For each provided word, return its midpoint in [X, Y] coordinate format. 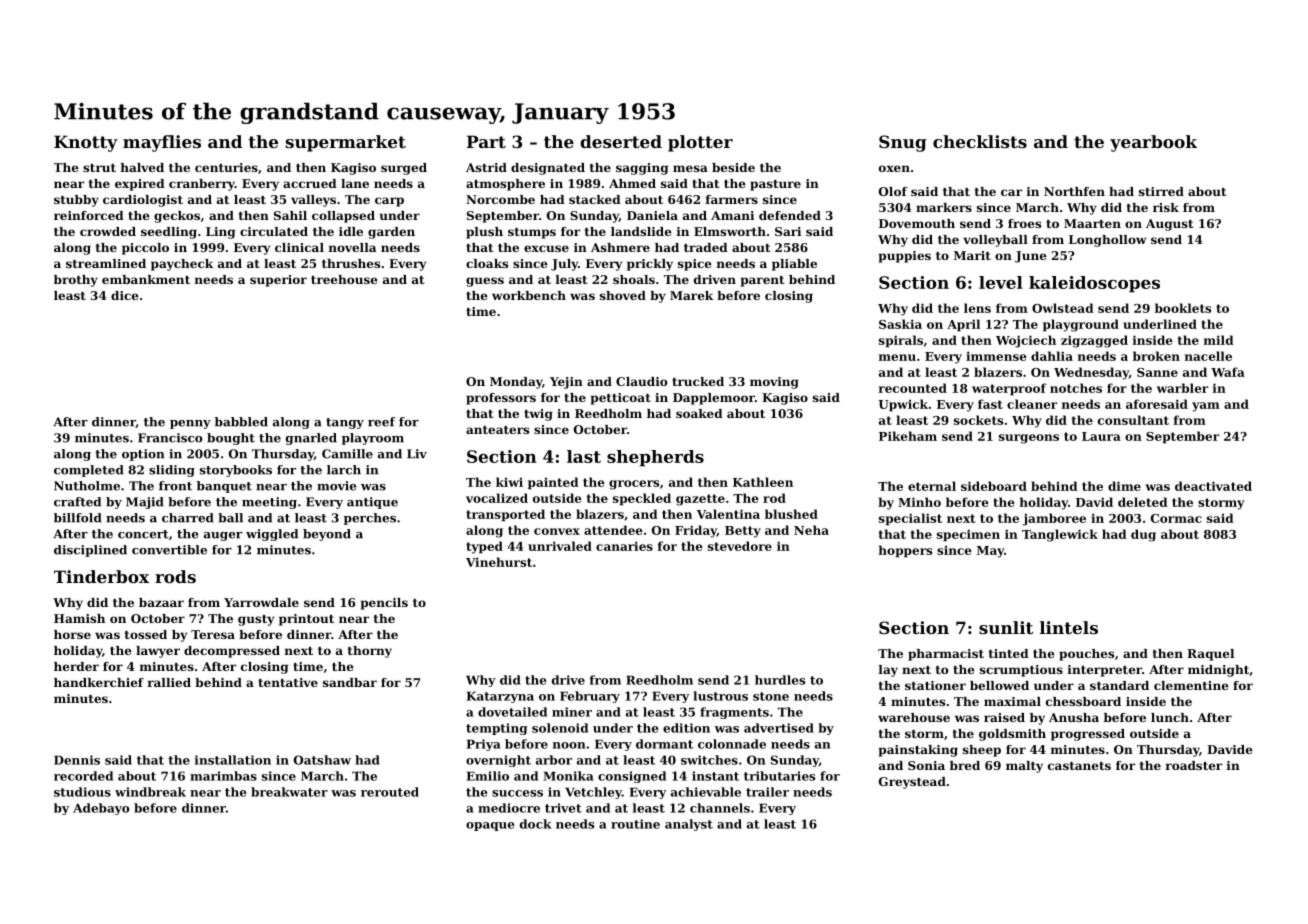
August [1169, 225]
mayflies [162, 143]
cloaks [487, 263]
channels [720, 808]
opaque [490, 826]
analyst [689, 825]
